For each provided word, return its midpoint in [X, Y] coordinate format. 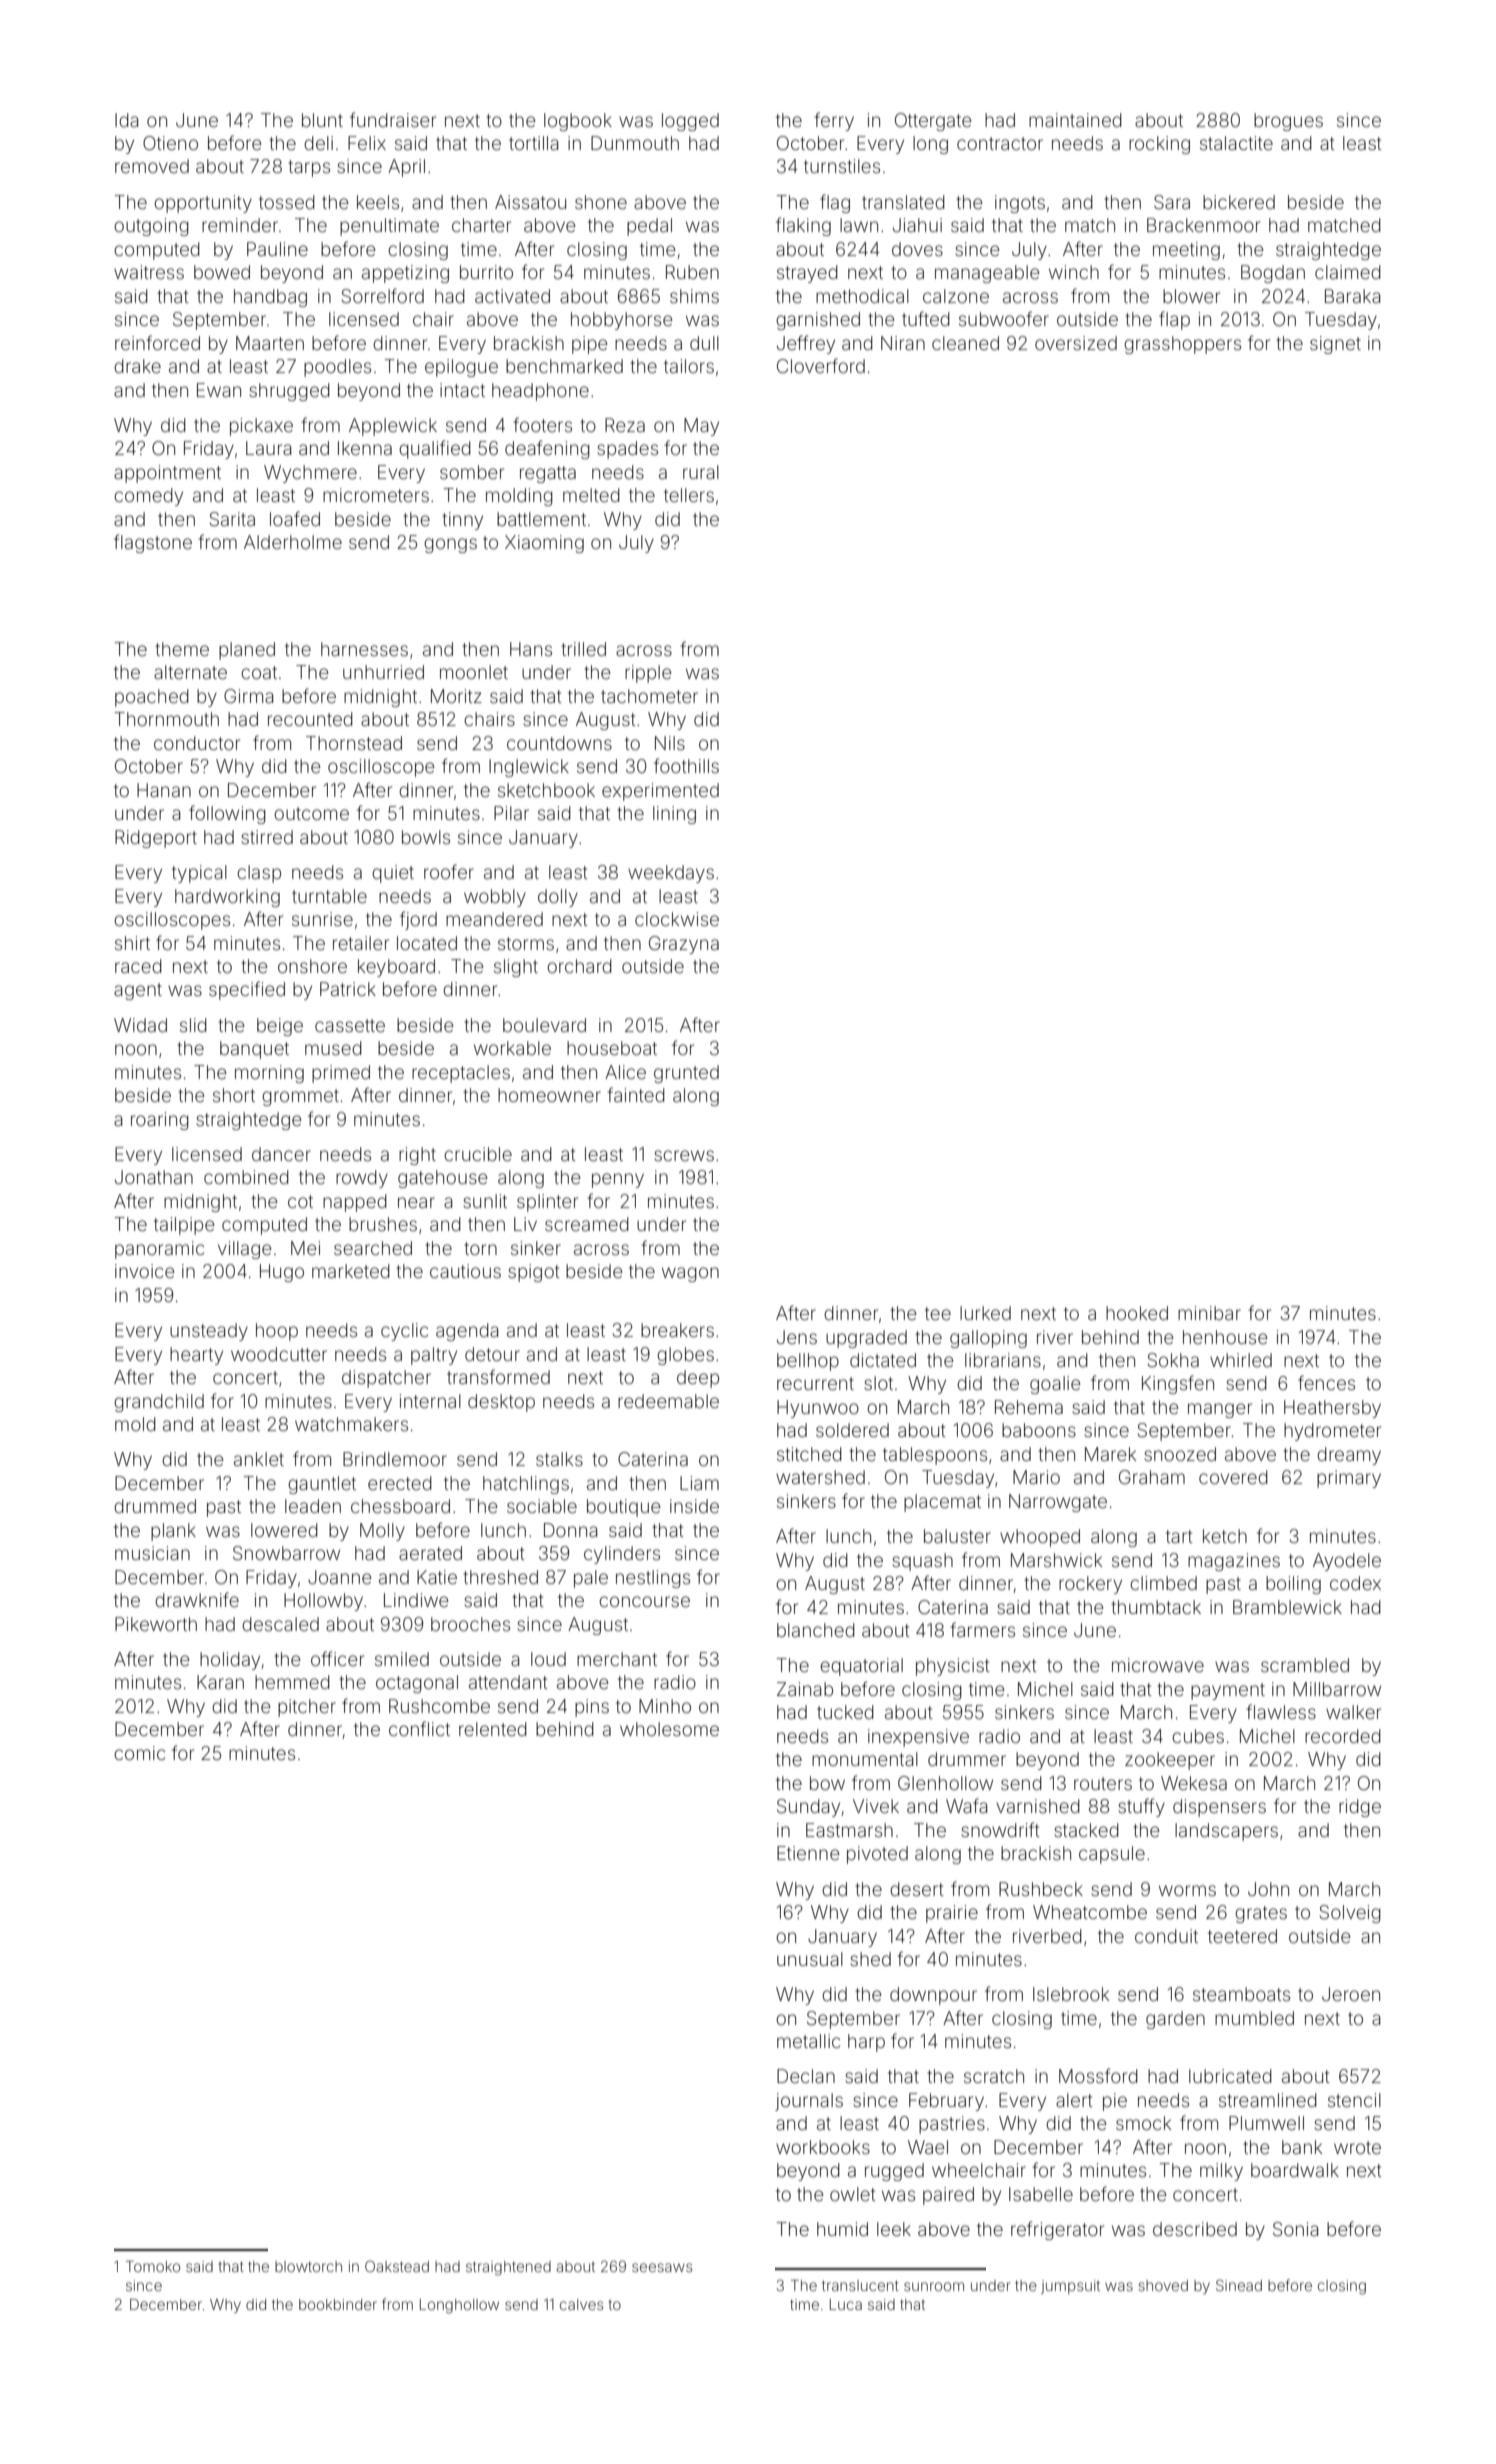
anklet [259, 1459]
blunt [322, 120]
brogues [1288, 122]
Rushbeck [1041, 1889]
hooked [1137, 1313]
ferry [834, 121]
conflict [419, 1728]
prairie [952, 1914]
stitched [809, 1454]
